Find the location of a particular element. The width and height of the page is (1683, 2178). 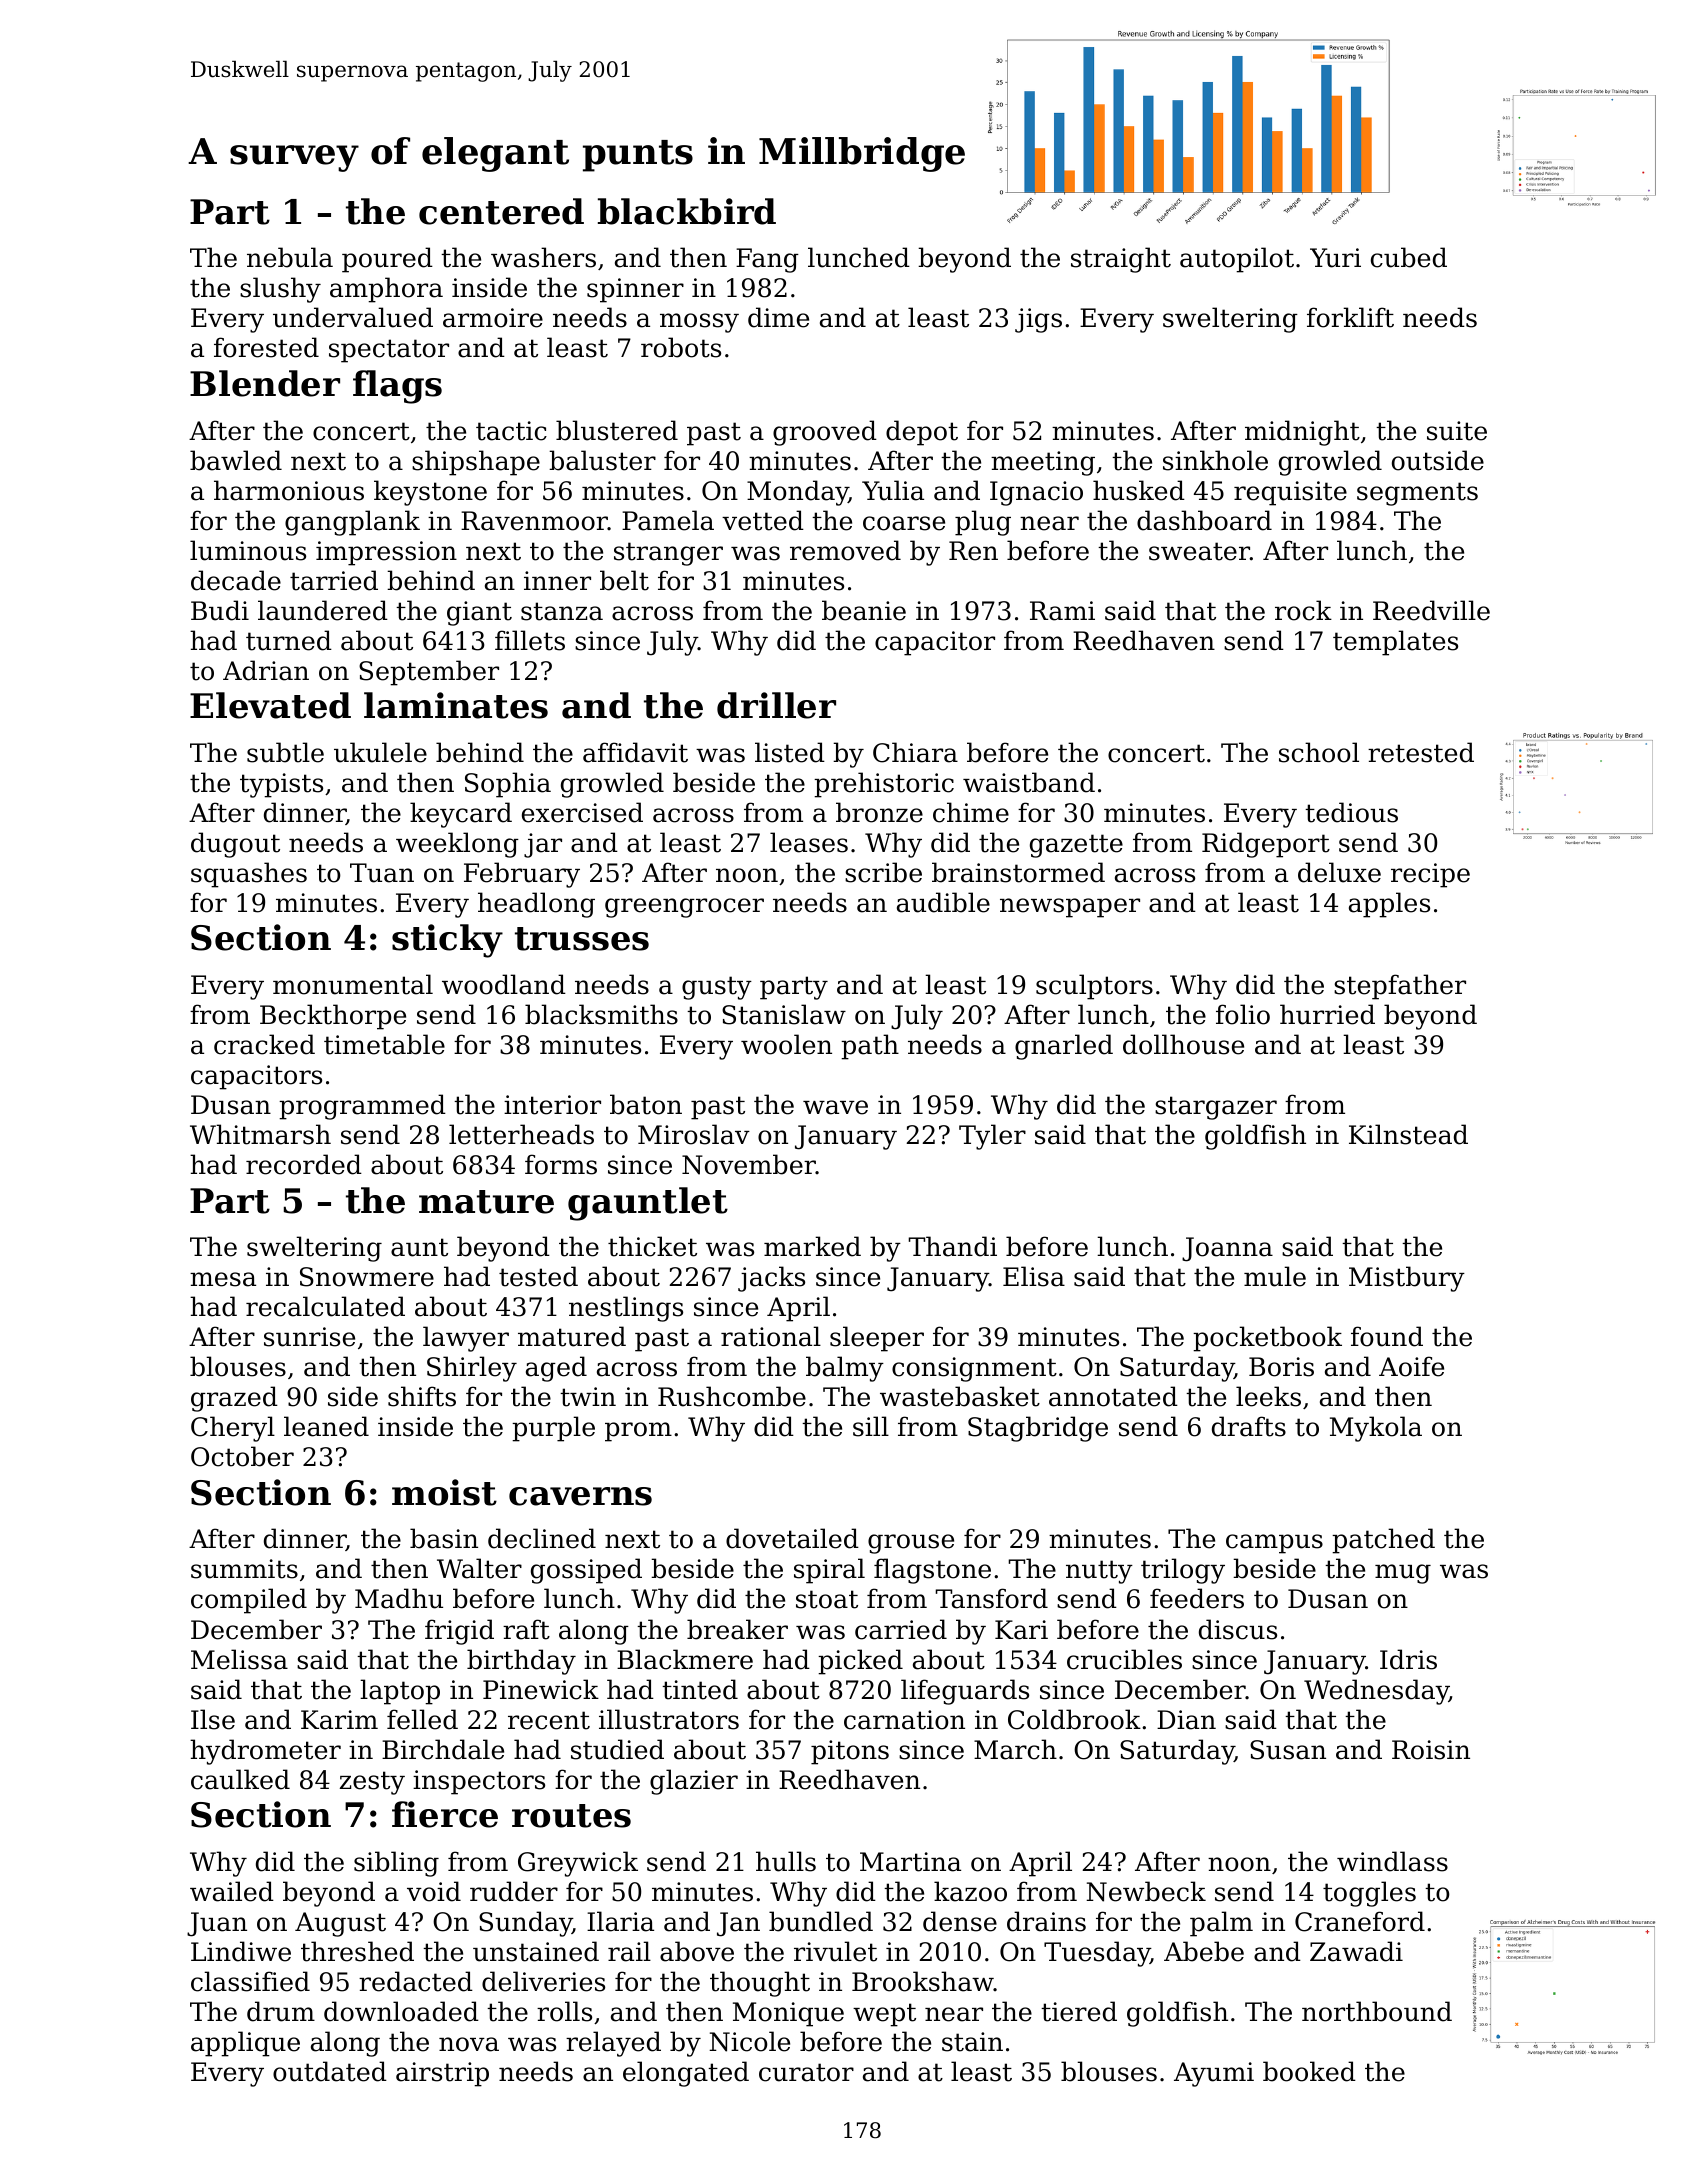

ukulele is located at coordinates (380, 752).
